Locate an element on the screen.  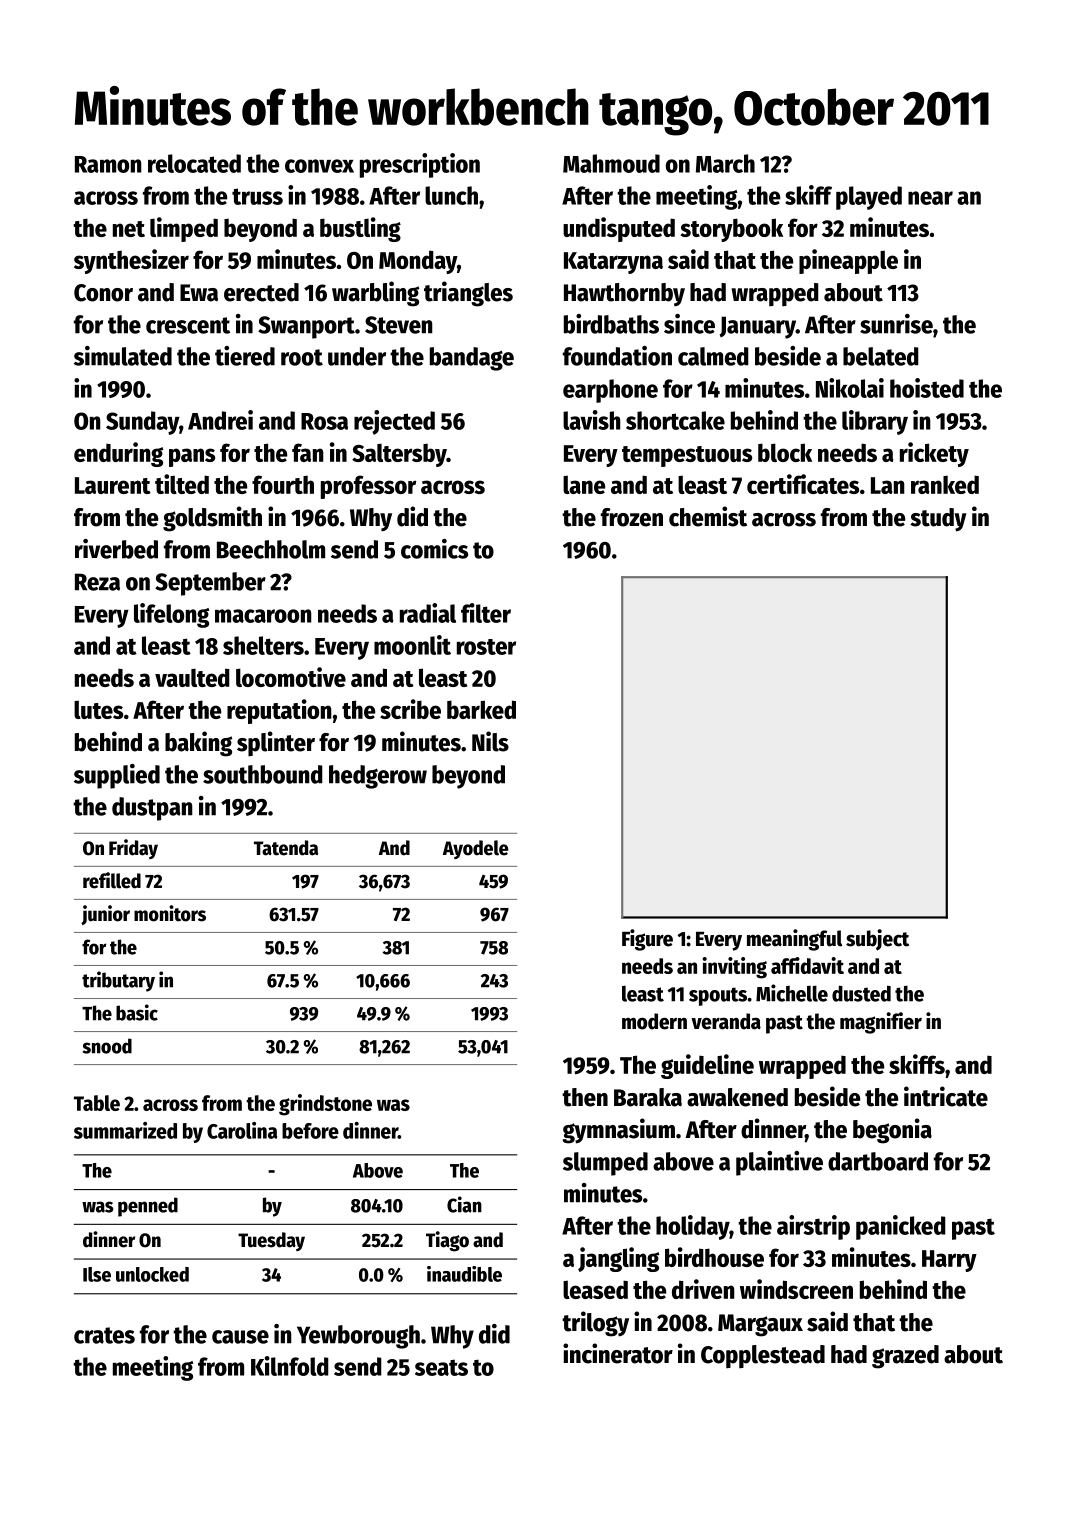
March is located at coordinates (725, 163).
